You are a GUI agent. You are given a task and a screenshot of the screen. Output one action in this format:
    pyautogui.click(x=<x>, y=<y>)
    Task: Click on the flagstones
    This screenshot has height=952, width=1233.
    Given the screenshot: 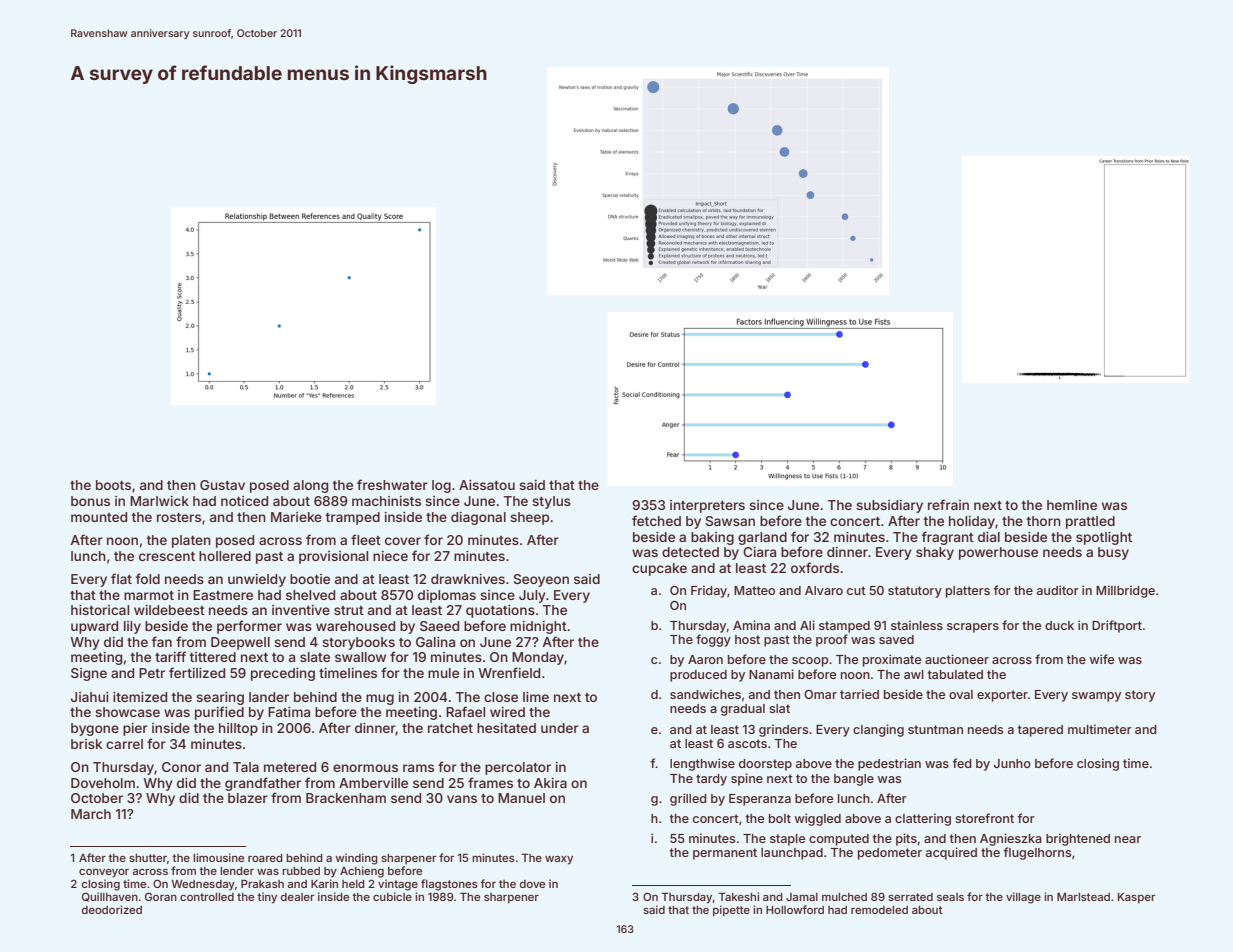 What is the action you would take?
    pyautogui.click(x=449, y=885)
